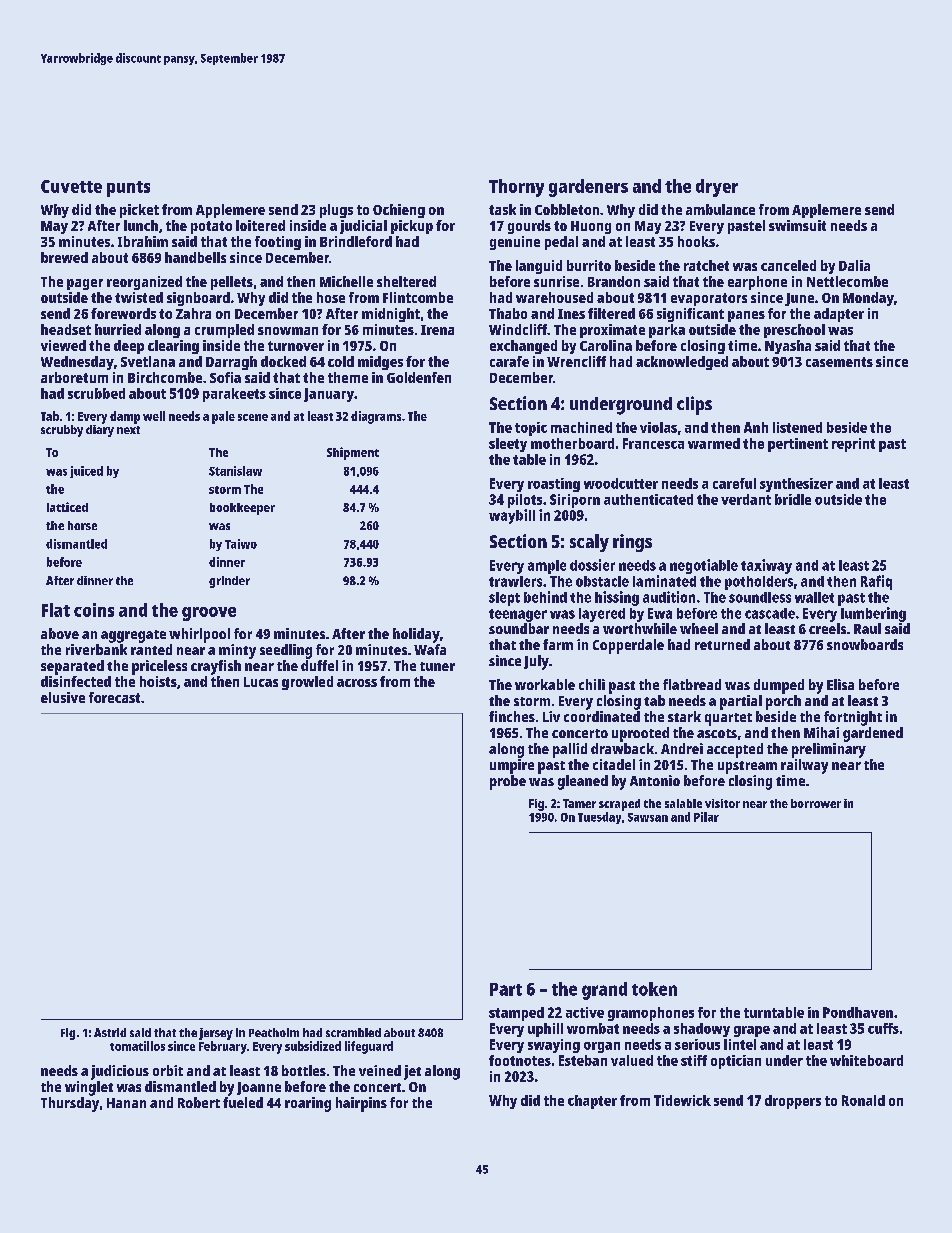 This document has width=952, height=1233. What do you see at coordinates (60, 633) in the document?
I see `above` at bounding box center [60, 633].
